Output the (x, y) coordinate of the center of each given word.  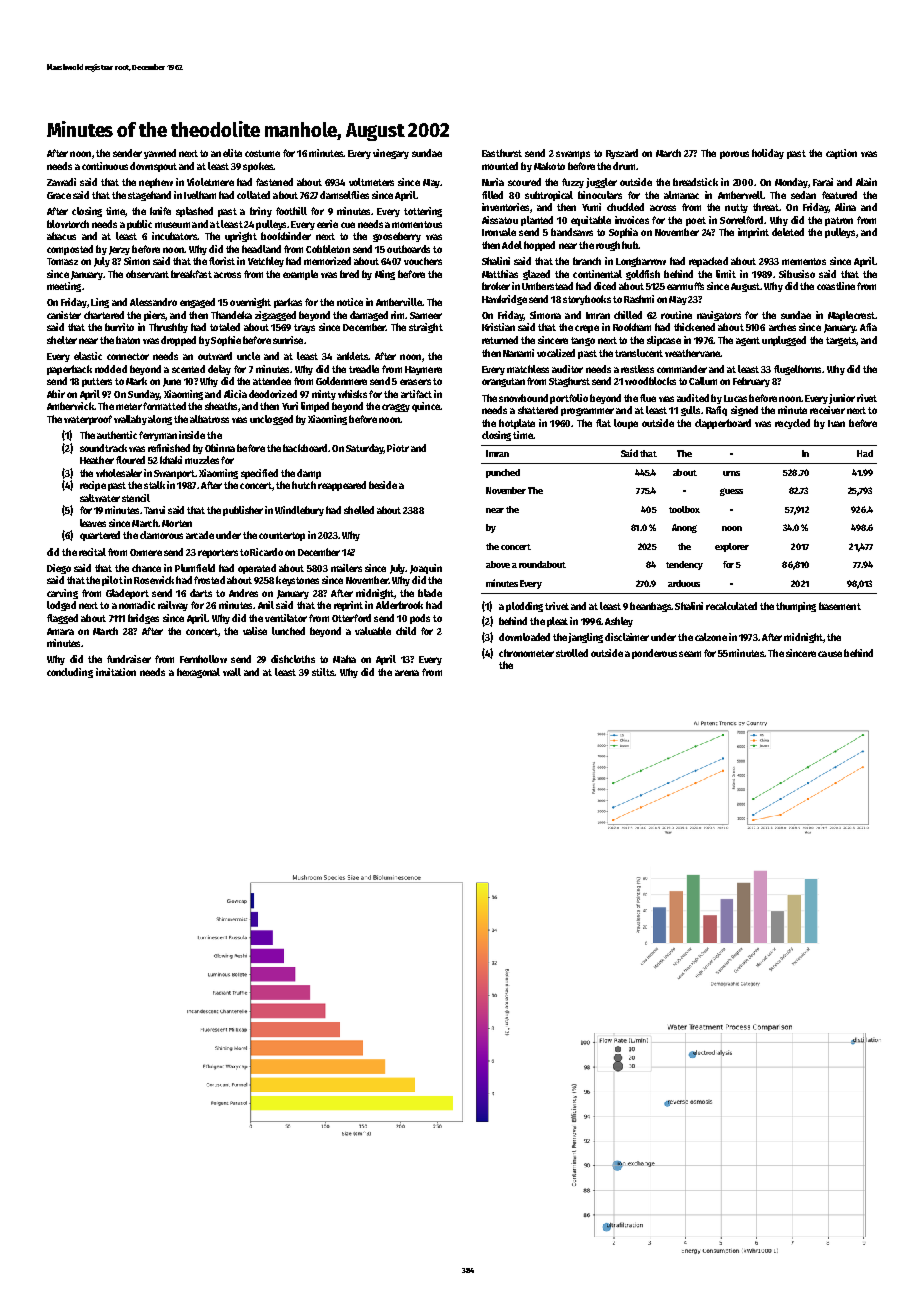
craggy (396, 408)
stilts (323, 672)
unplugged (784, 341)
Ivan (836, 423)
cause (830, 654)
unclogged (271, 420)
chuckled (625, 207)
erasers (415, 382)
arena (407, 673)
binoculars (600, 195)
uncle (248, 356)
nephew (156, 183)
